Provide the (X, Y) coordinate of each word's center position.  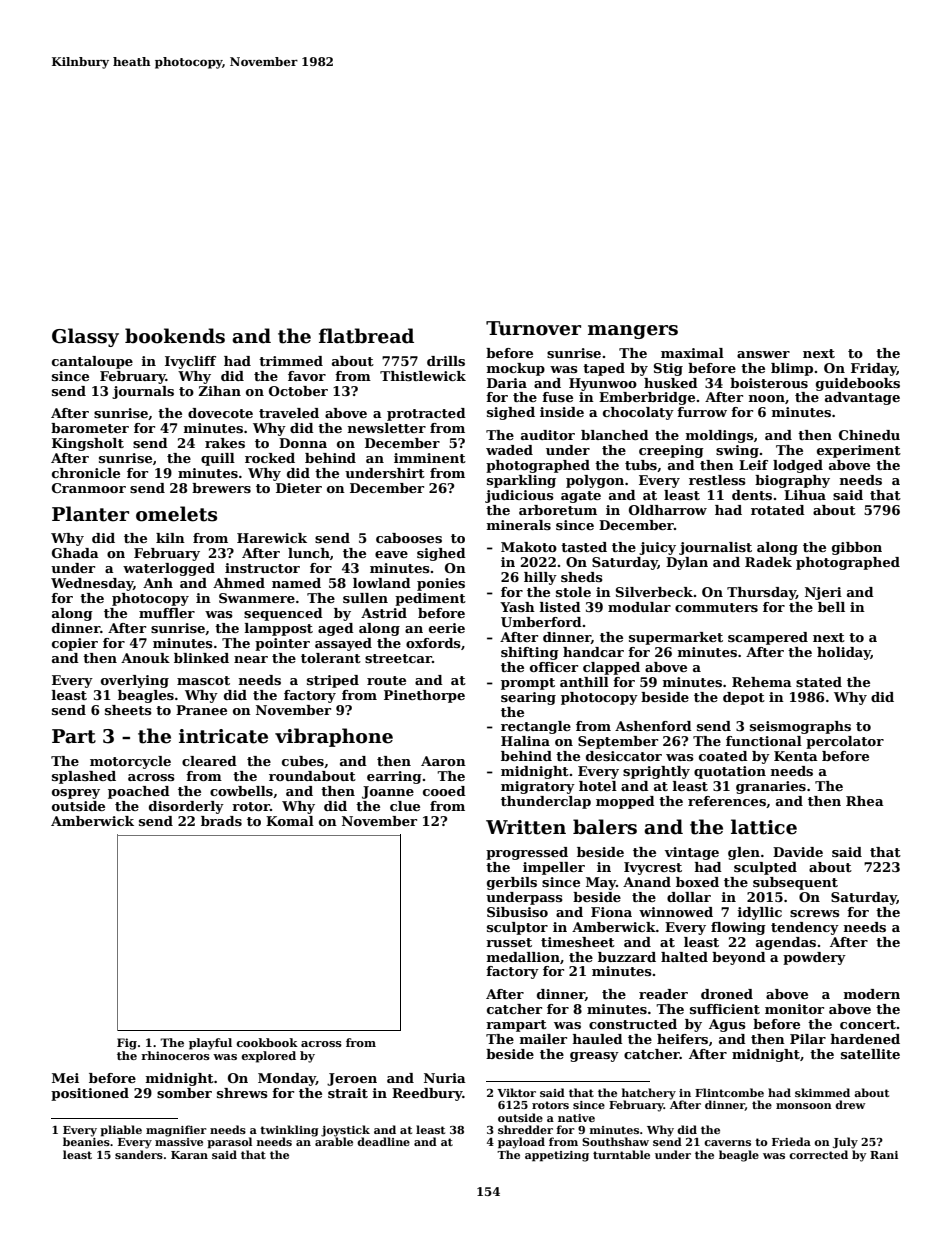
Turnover (533, 328)
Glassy (85, 337)
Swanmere (257, 598)
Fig (127, 1044)
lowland (382, 583)
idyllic (760, 913)
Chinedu (869, 435)
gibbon (857, 548)
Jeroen (352, 1079)
